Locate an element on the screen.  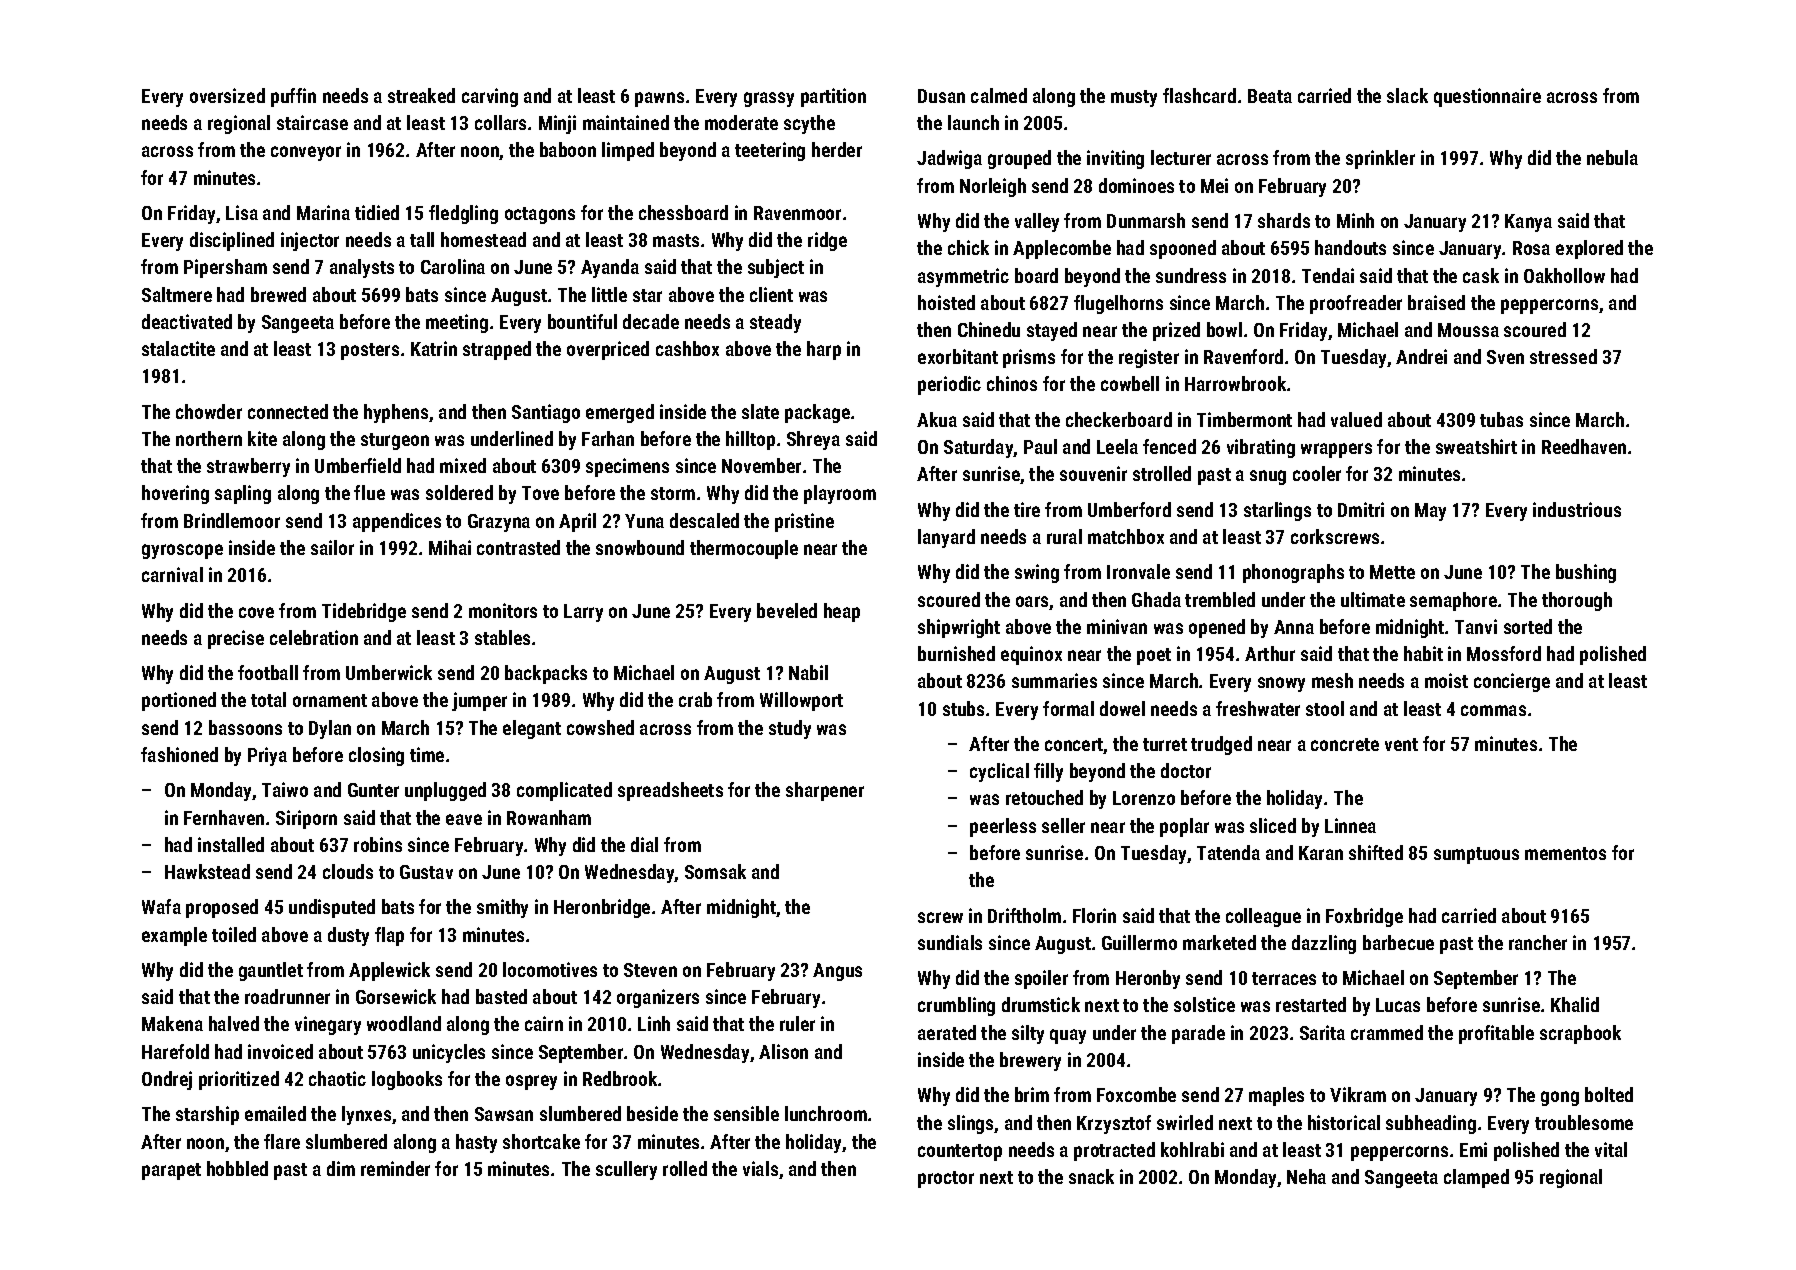
calmed is located at coordinates (999, 95).
